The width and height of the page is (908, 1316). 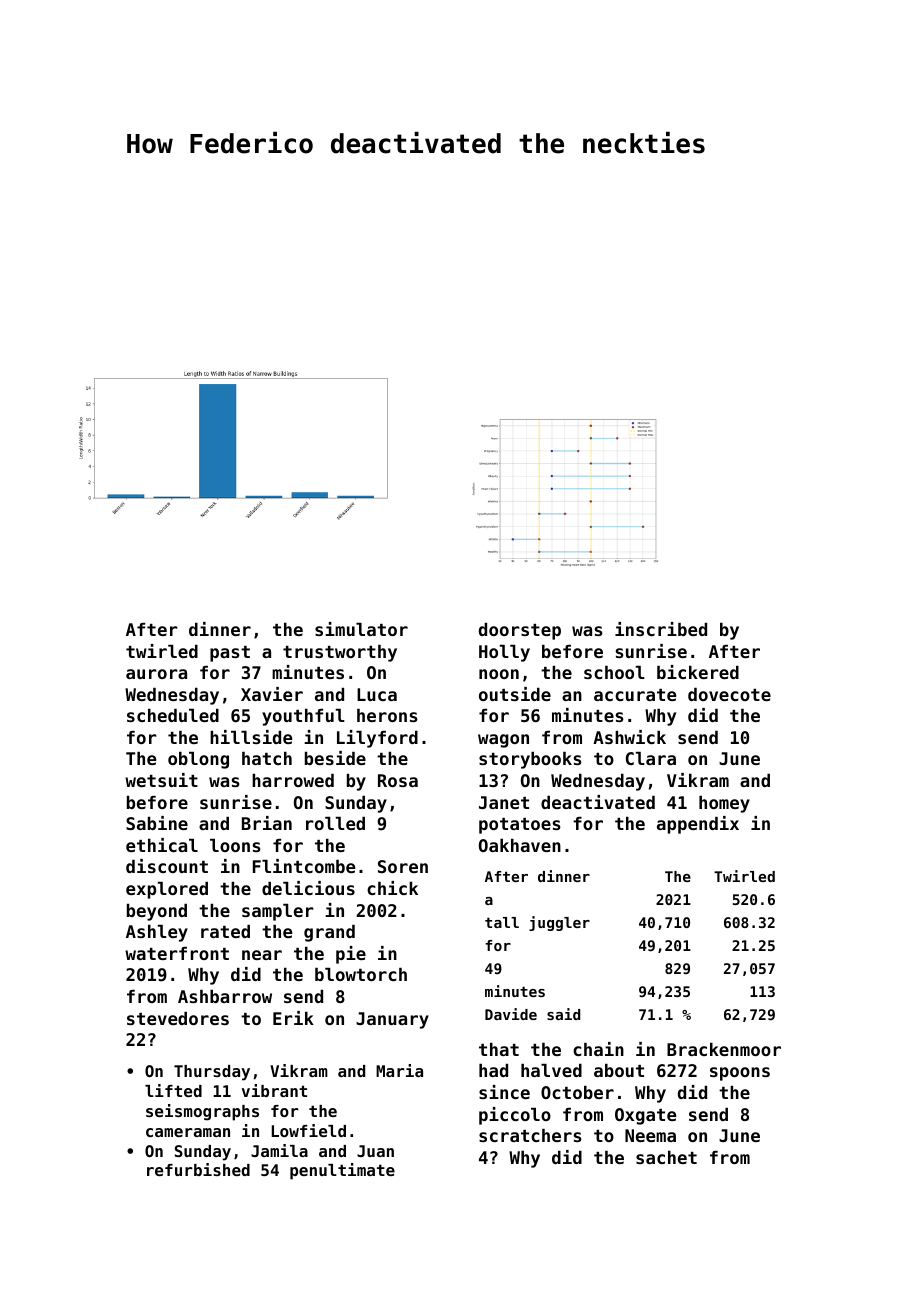 I want to click on refurbished, so click(x=198, y=1169).
